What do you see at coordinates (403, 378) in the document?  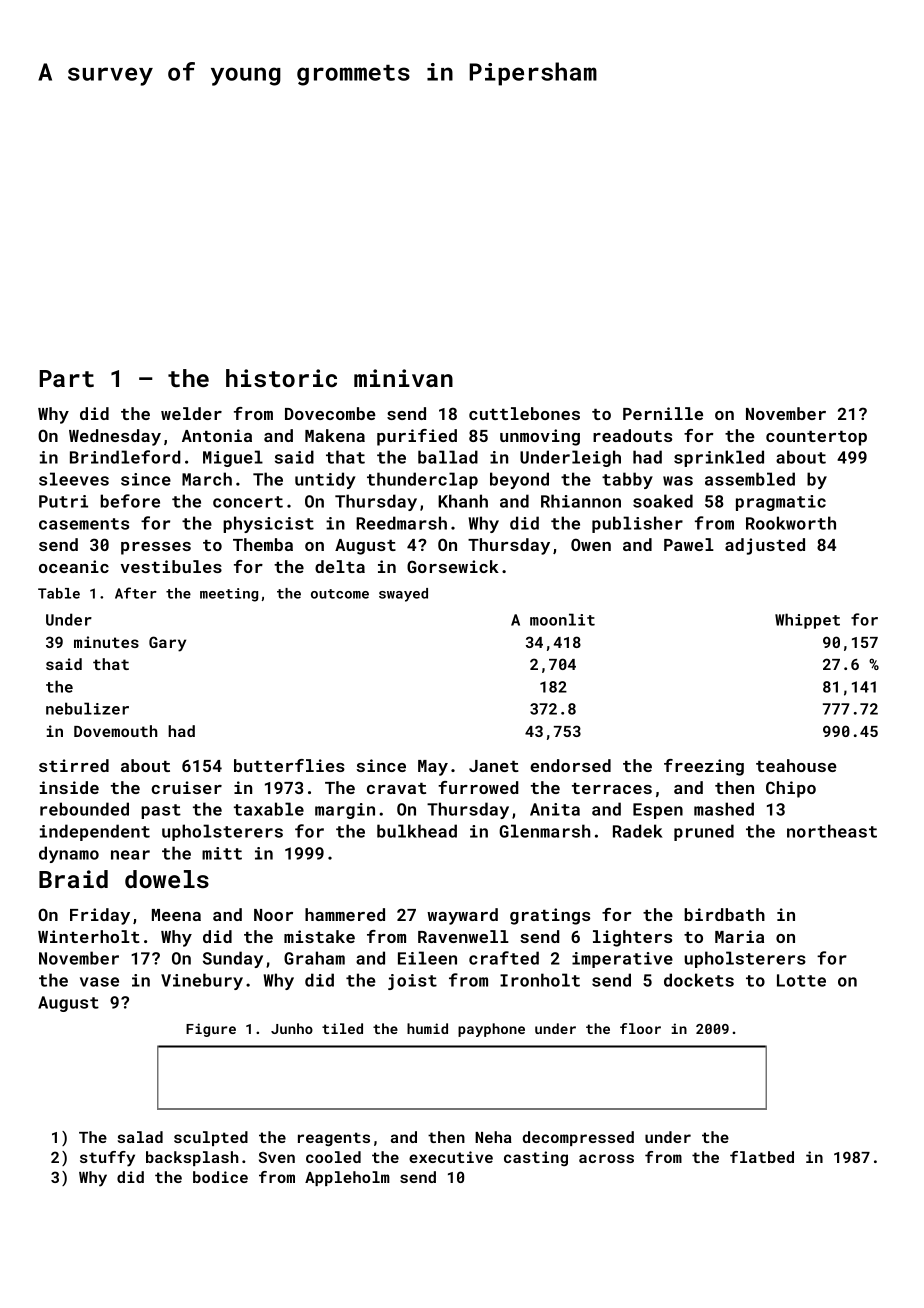 I see `minivan` at bounding box center [403, 378].
